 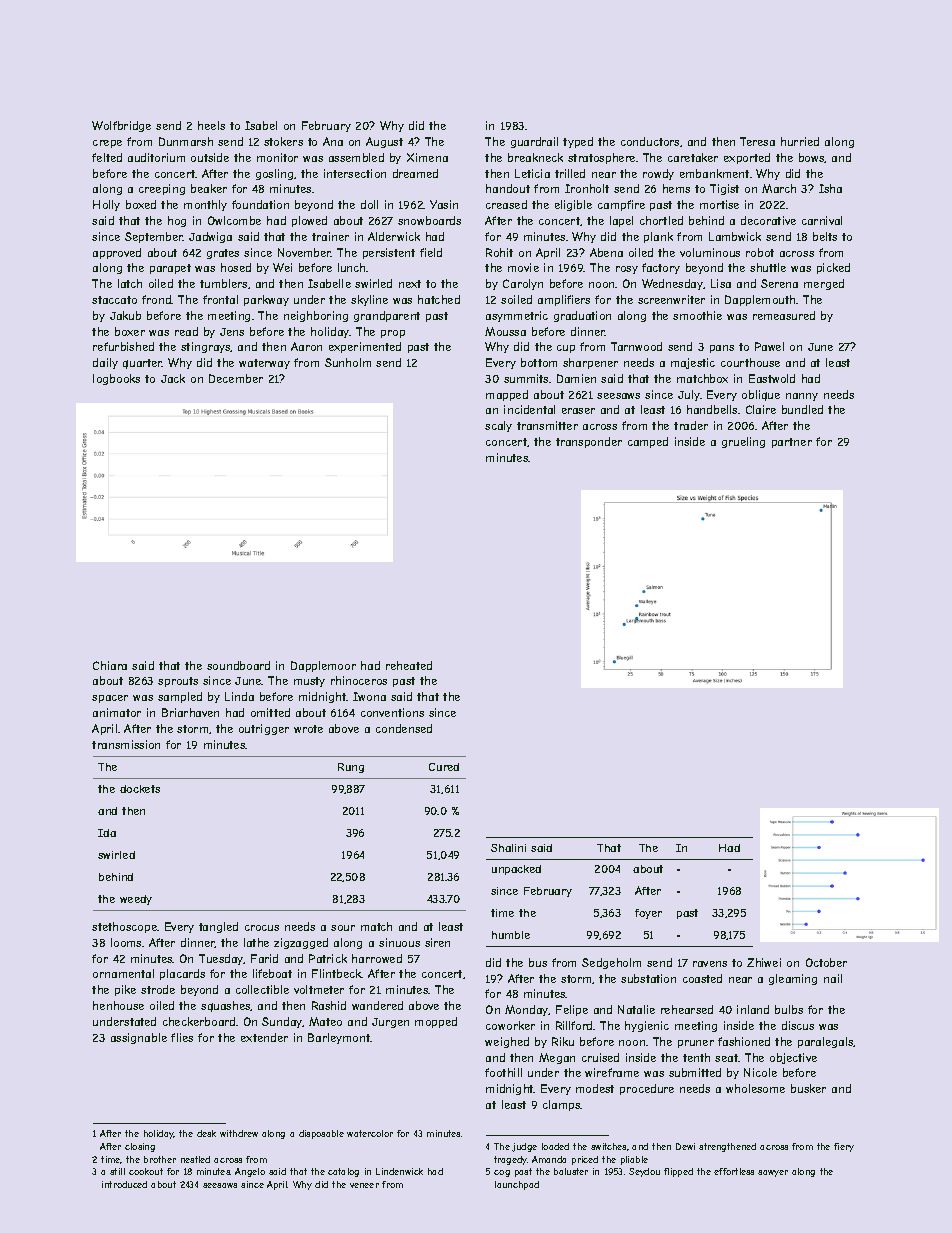 What do you see at coordinates (792, 443) in the page?
I see `partner` at bounding box center [792, 443].
